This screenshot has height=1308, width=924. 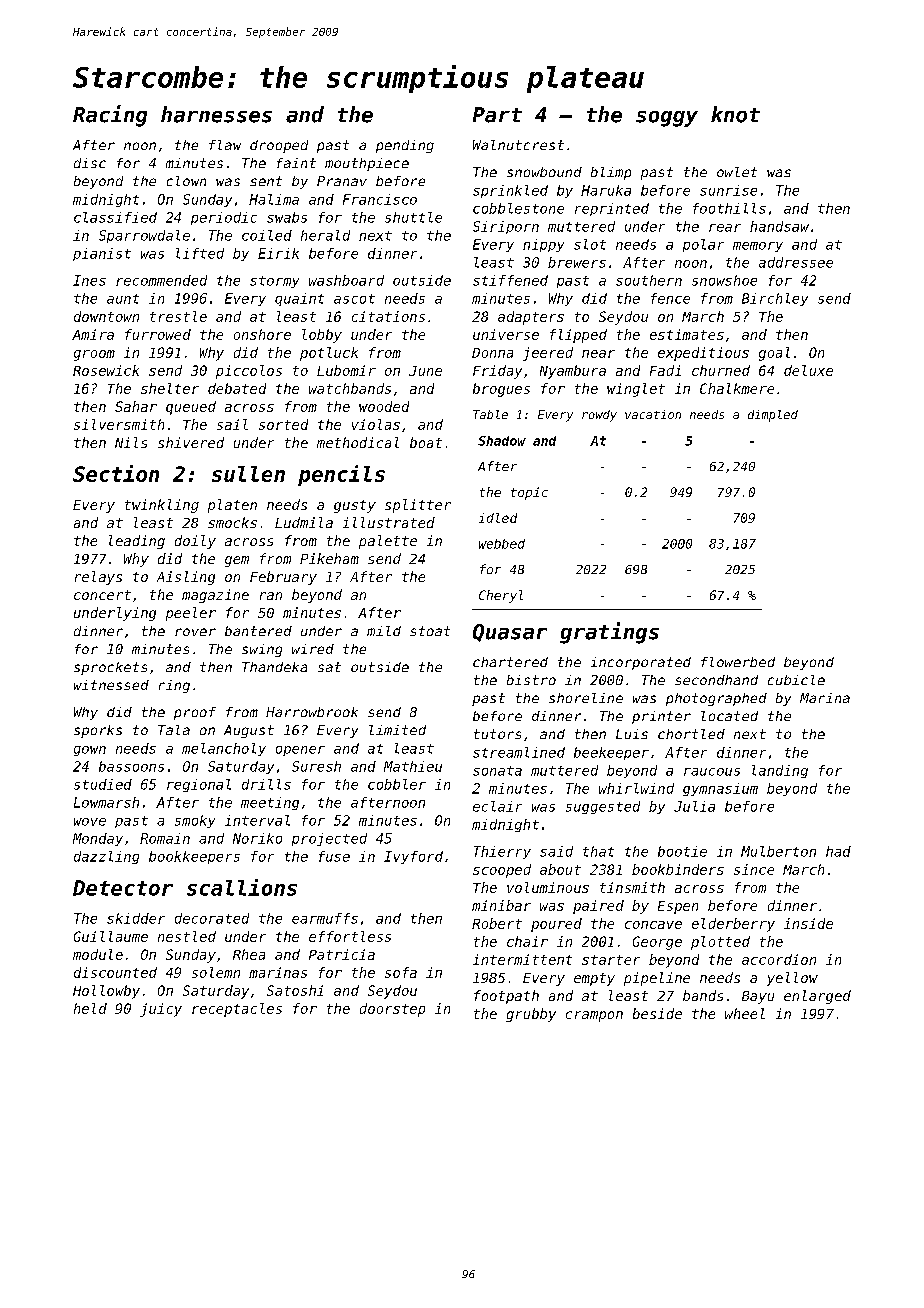 What do you see at coordinates (735, 114) in the screenshot?
I see `knot` at bounding box center [735, 114].
